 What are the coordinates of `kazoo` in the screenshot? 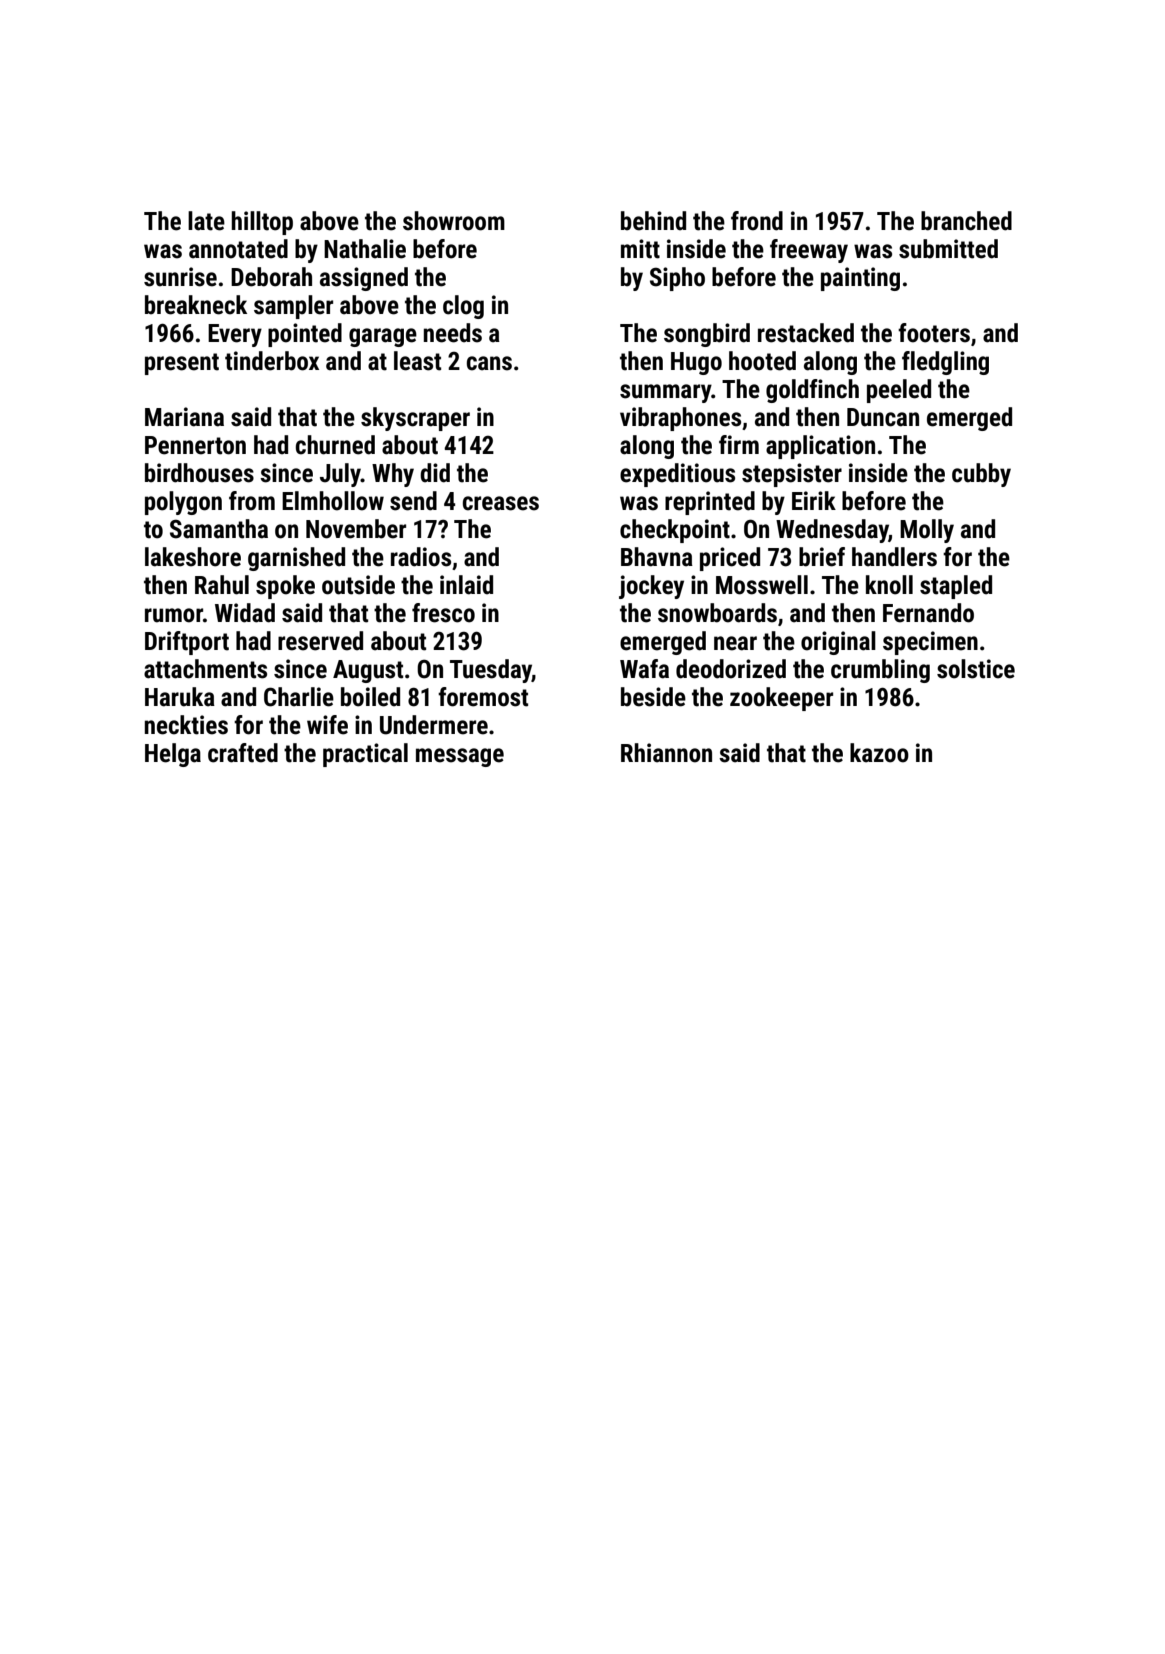 It's located at (879, 753).
